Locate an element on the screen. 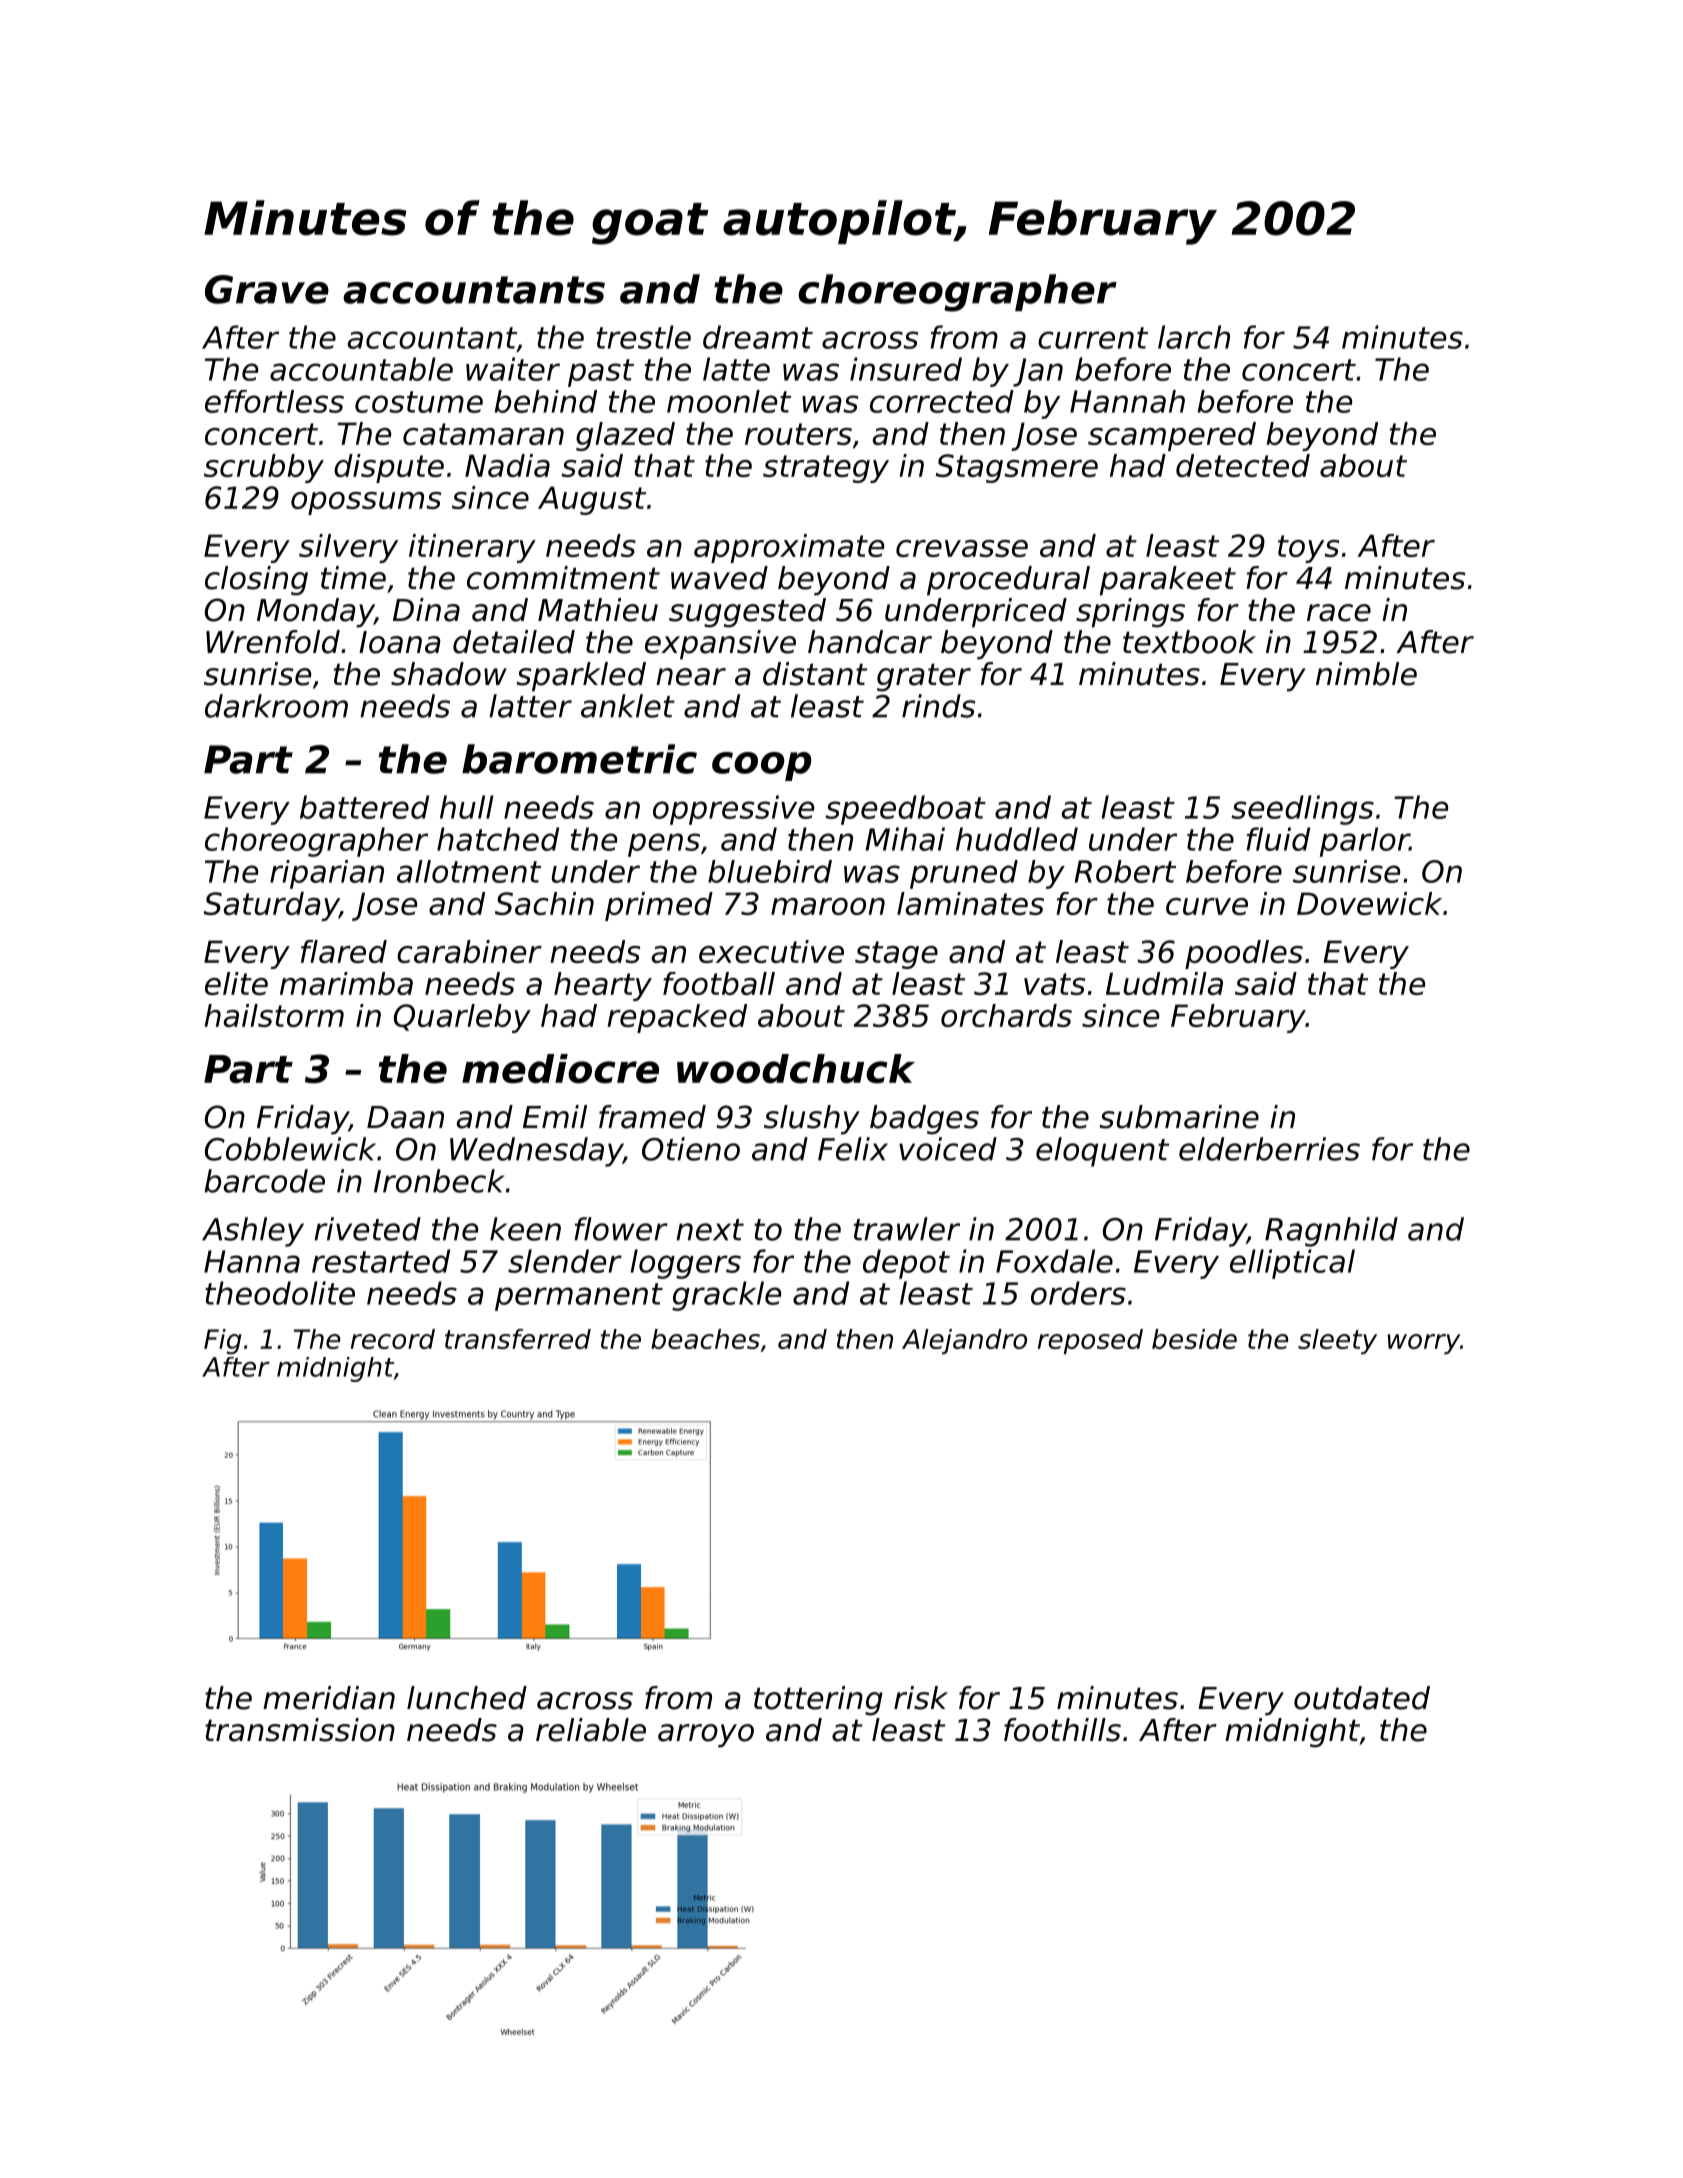 This screenshot has width=1683, height=2178. speedboat is located at coordinates (905, 810).
